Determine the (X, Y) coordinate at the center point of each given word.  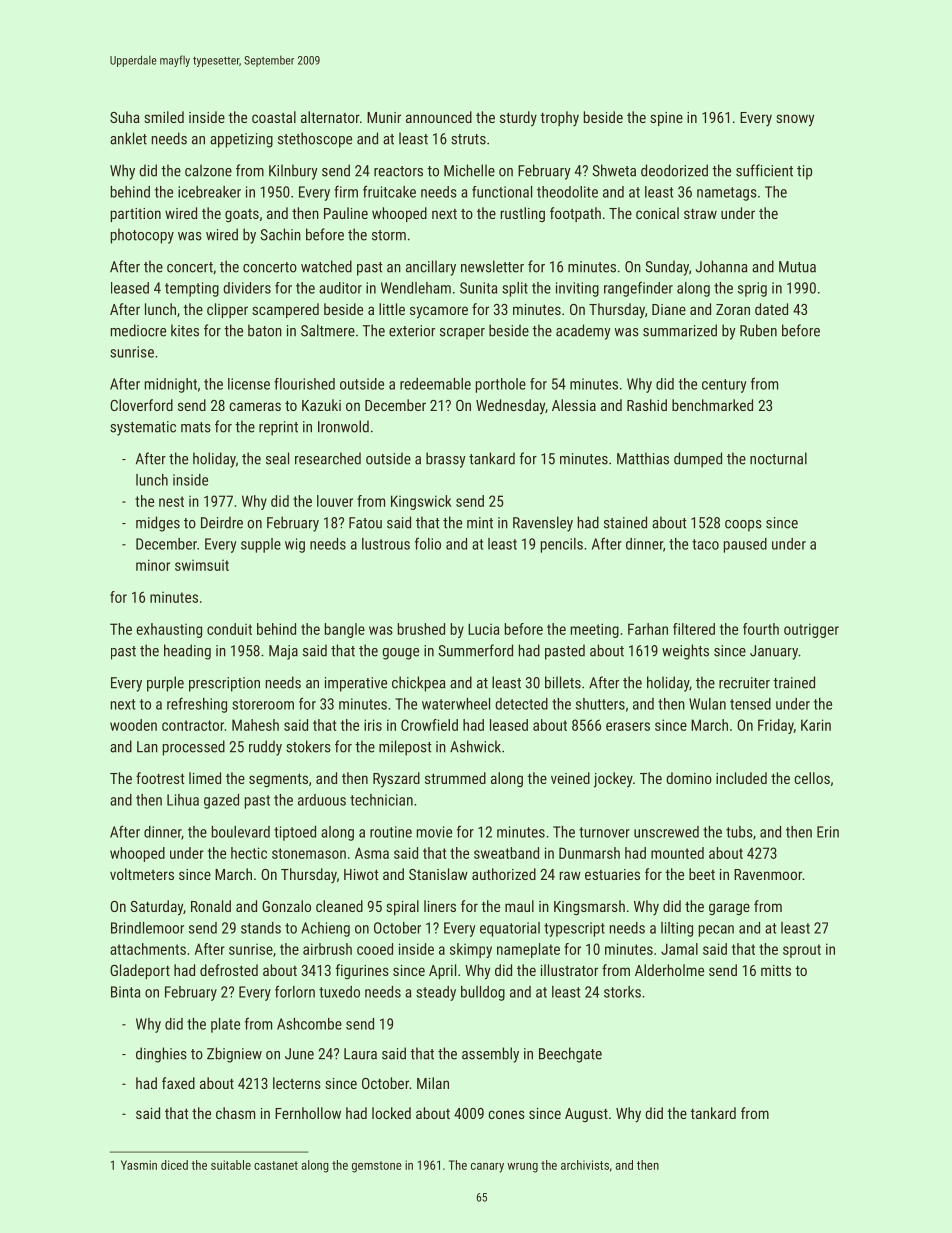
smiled (164, 117)
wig (295, 545)
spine (666, 119)
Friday (776, 726)
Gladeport (140, 971)
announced (439, 117)
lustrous (386, 544)
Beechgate (570, 1055)
